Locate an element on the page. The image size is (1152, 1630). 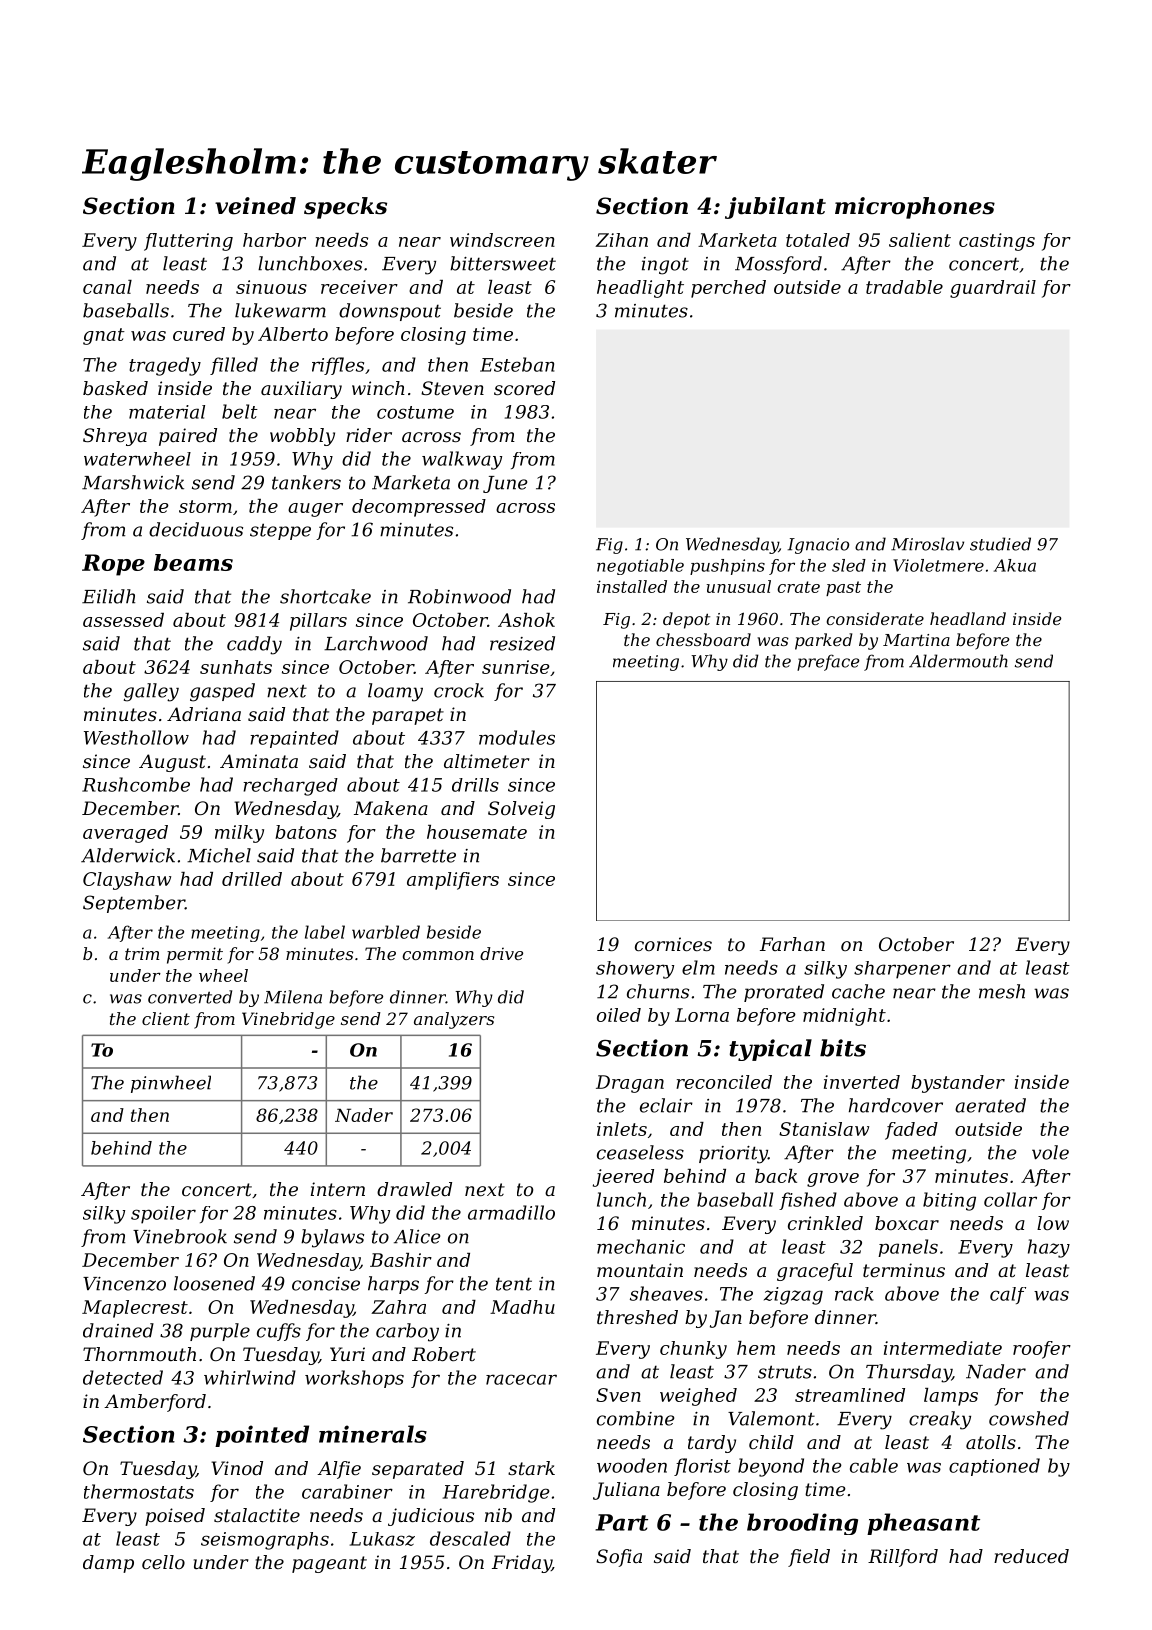
assessed is located at coordinates (123, 620).
